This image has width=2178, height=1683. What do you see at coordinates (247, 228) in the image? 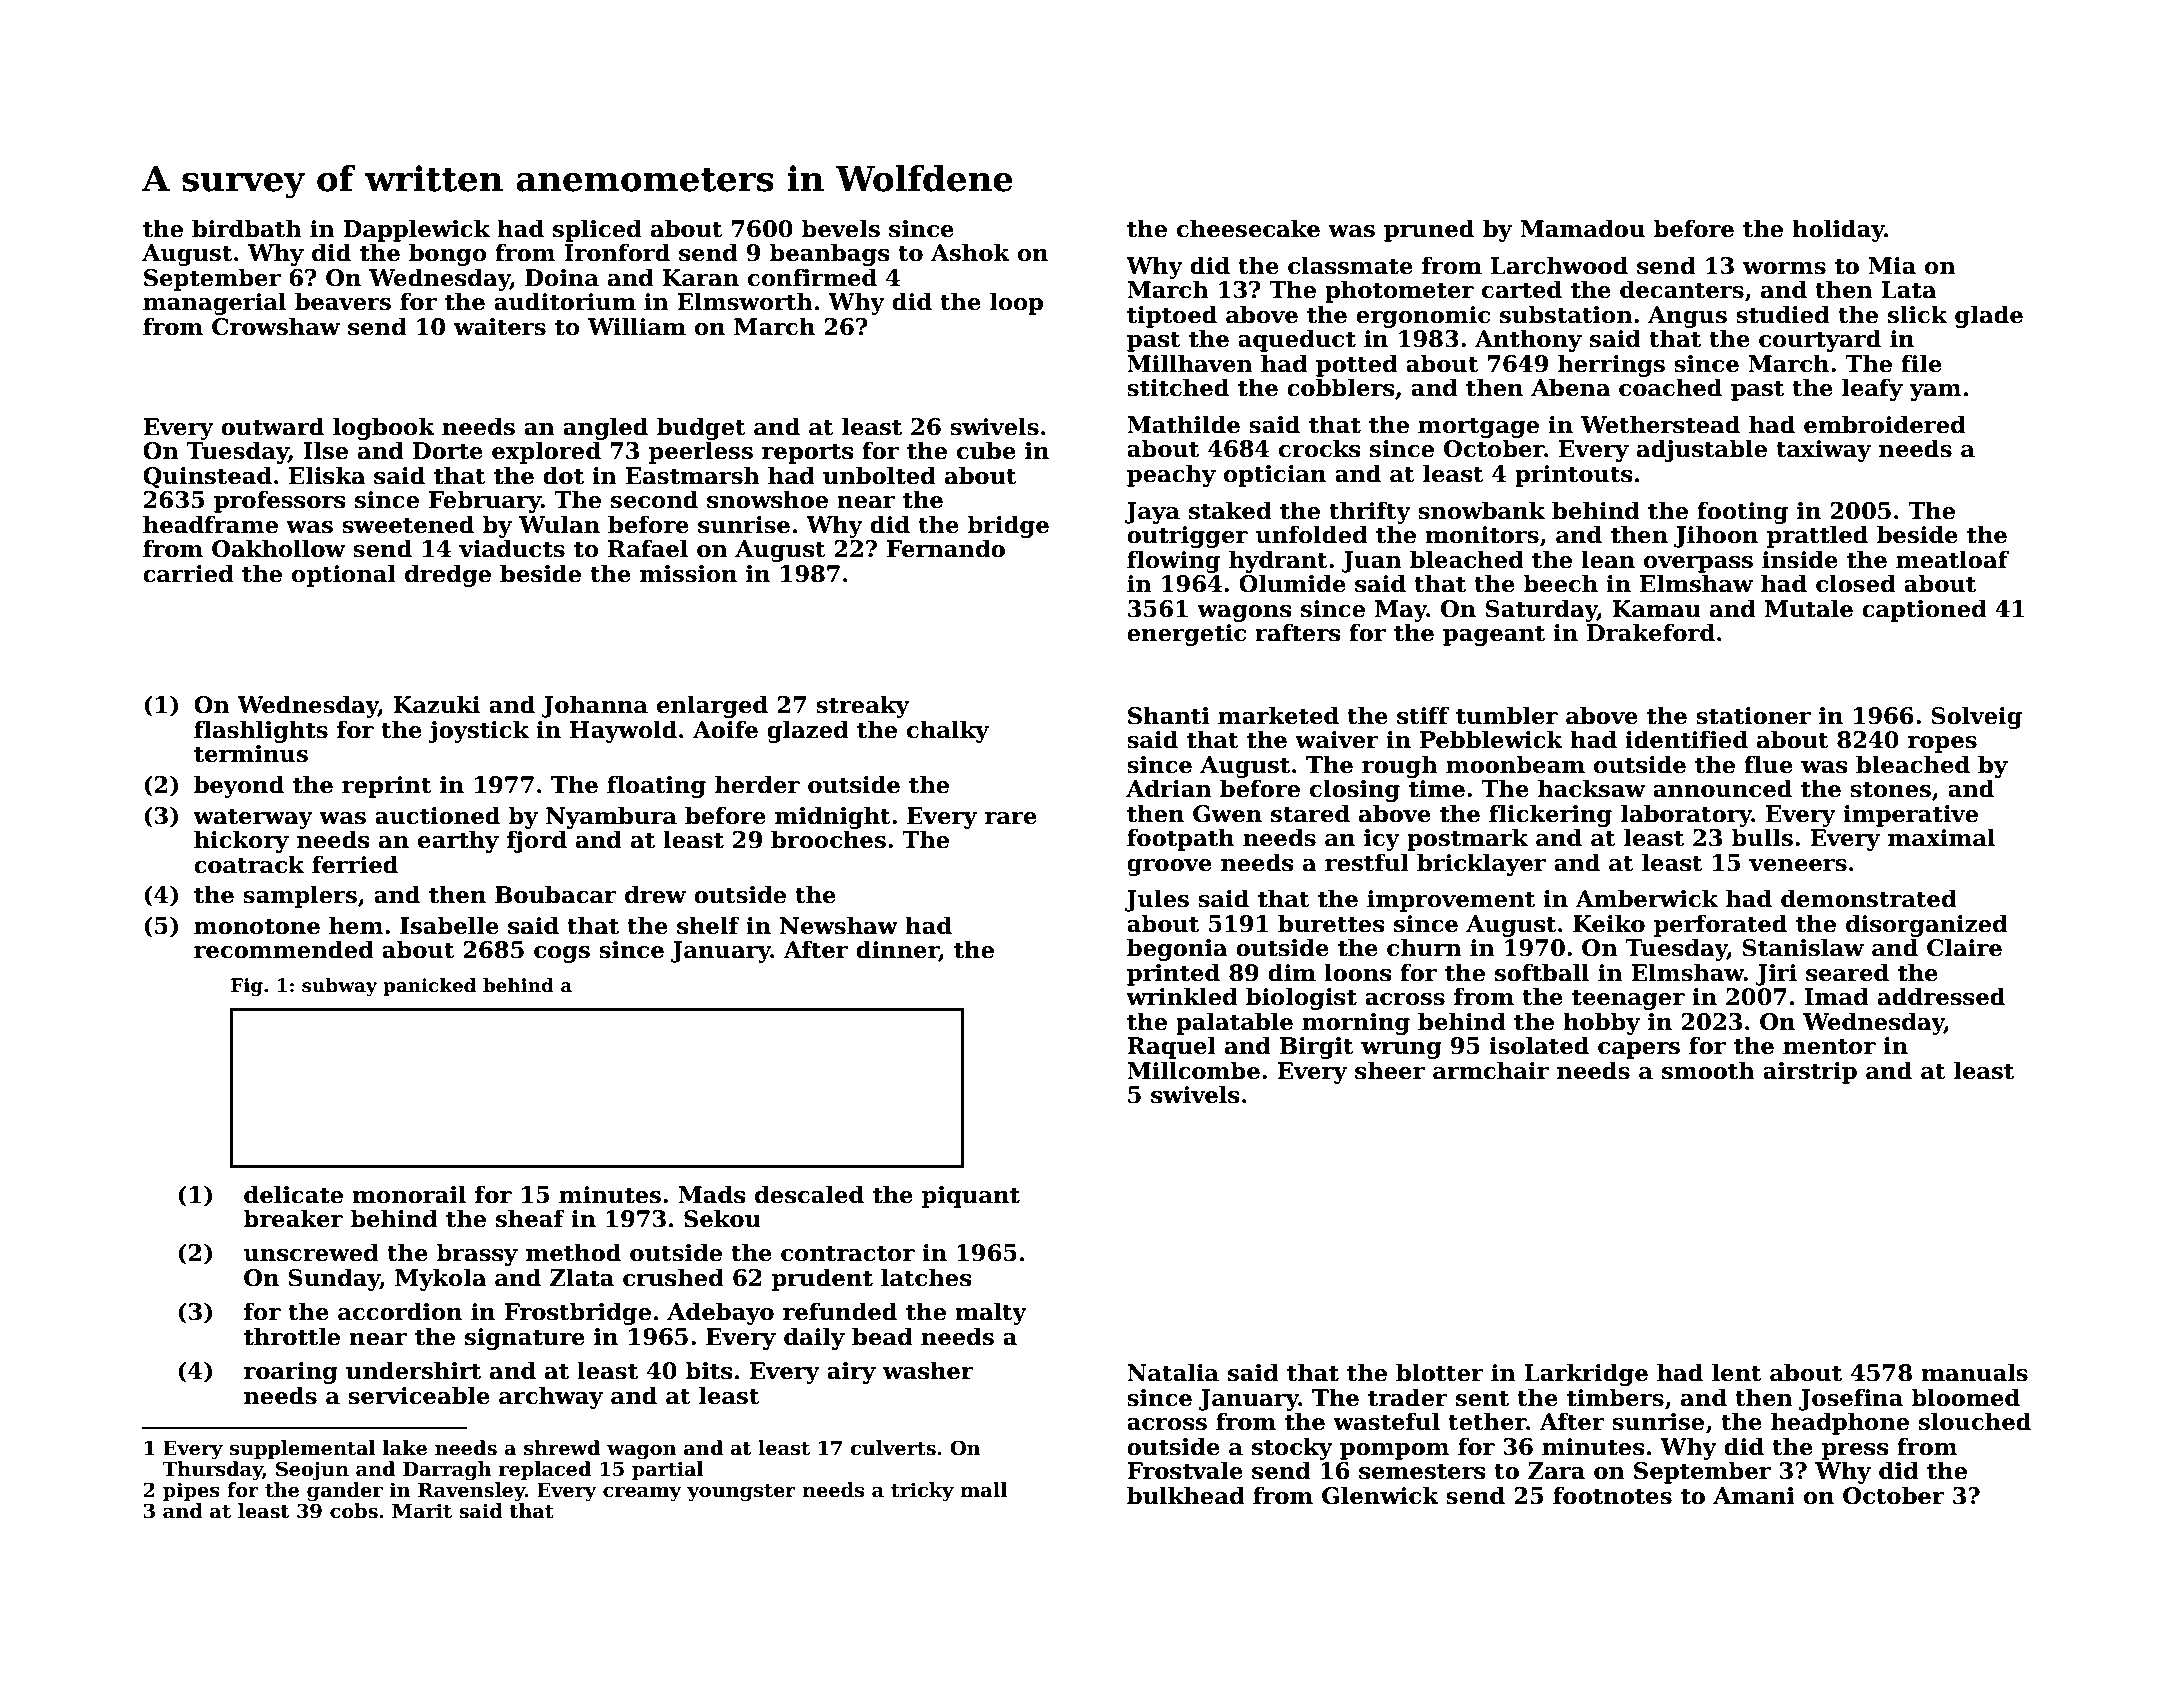
I see `birdbath` at bounding box center [247, 228].
